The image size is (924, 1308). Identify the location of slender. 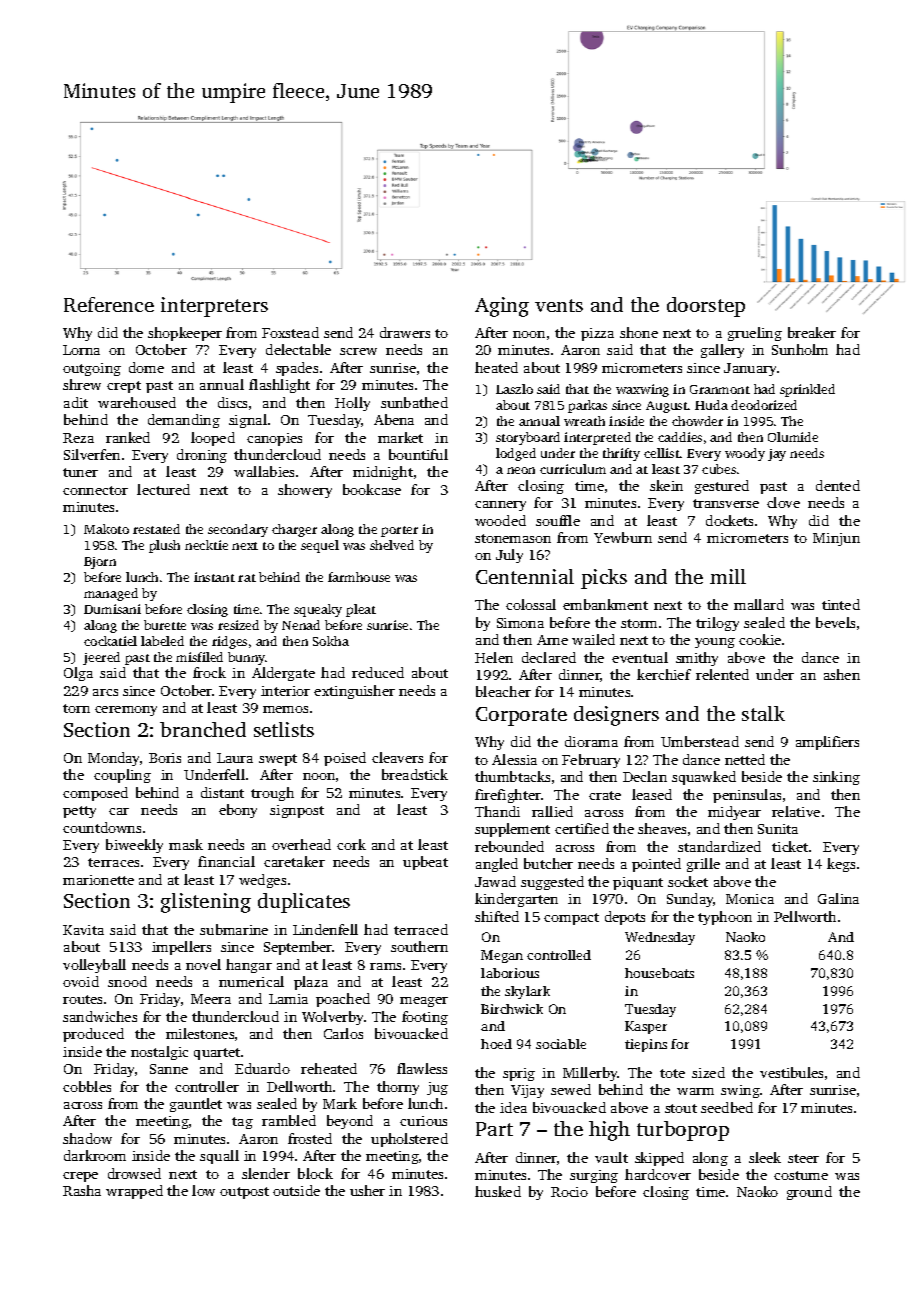
(266, 1173).
